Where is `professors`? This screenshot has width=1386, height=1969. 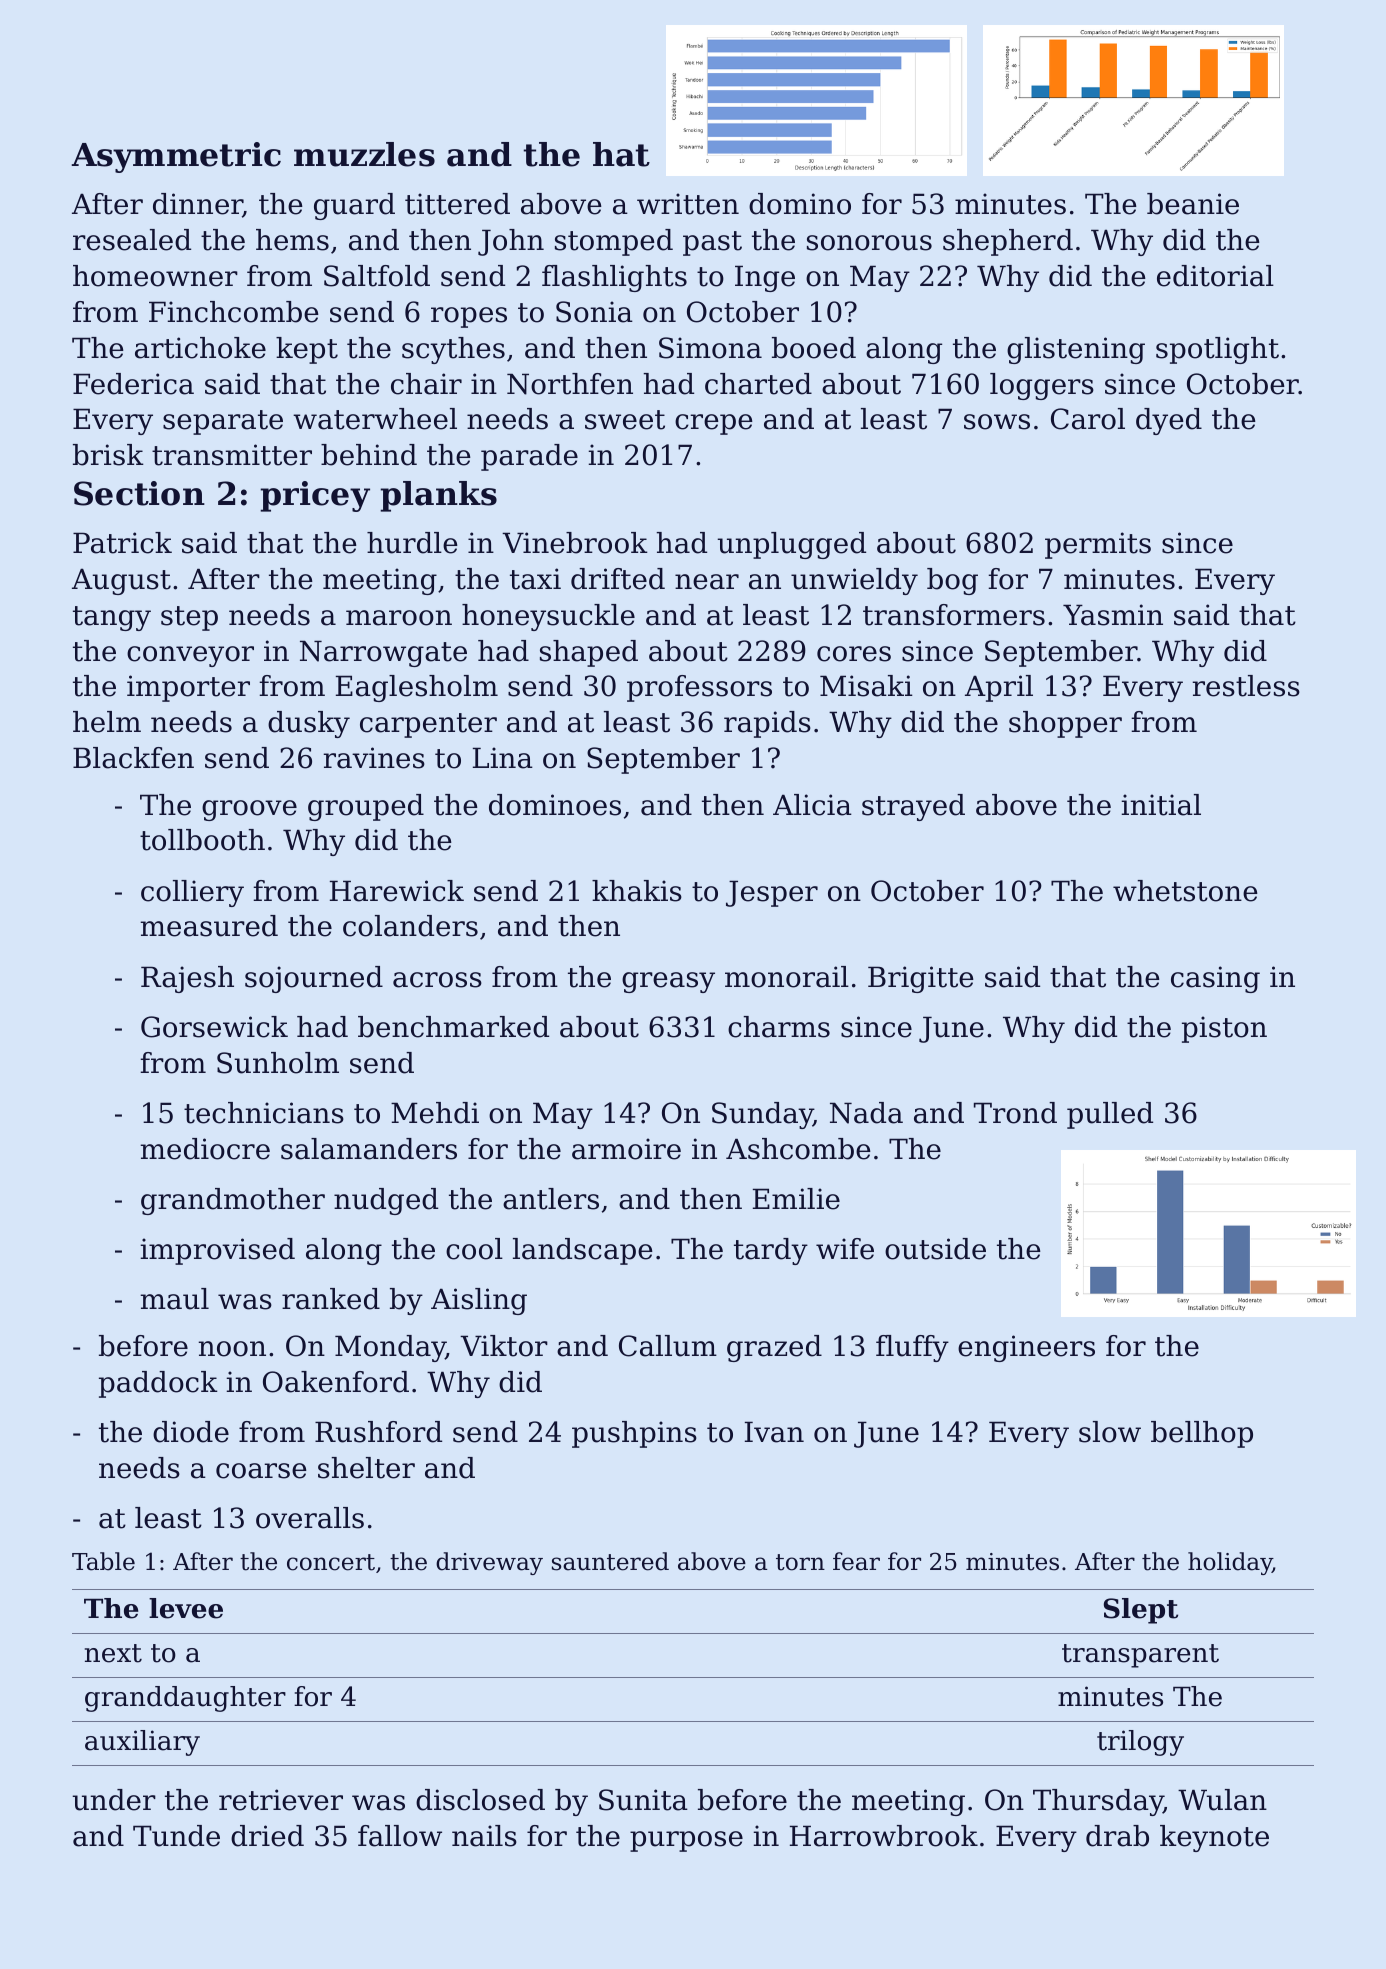
professors is located at coordinates (699, 688).
